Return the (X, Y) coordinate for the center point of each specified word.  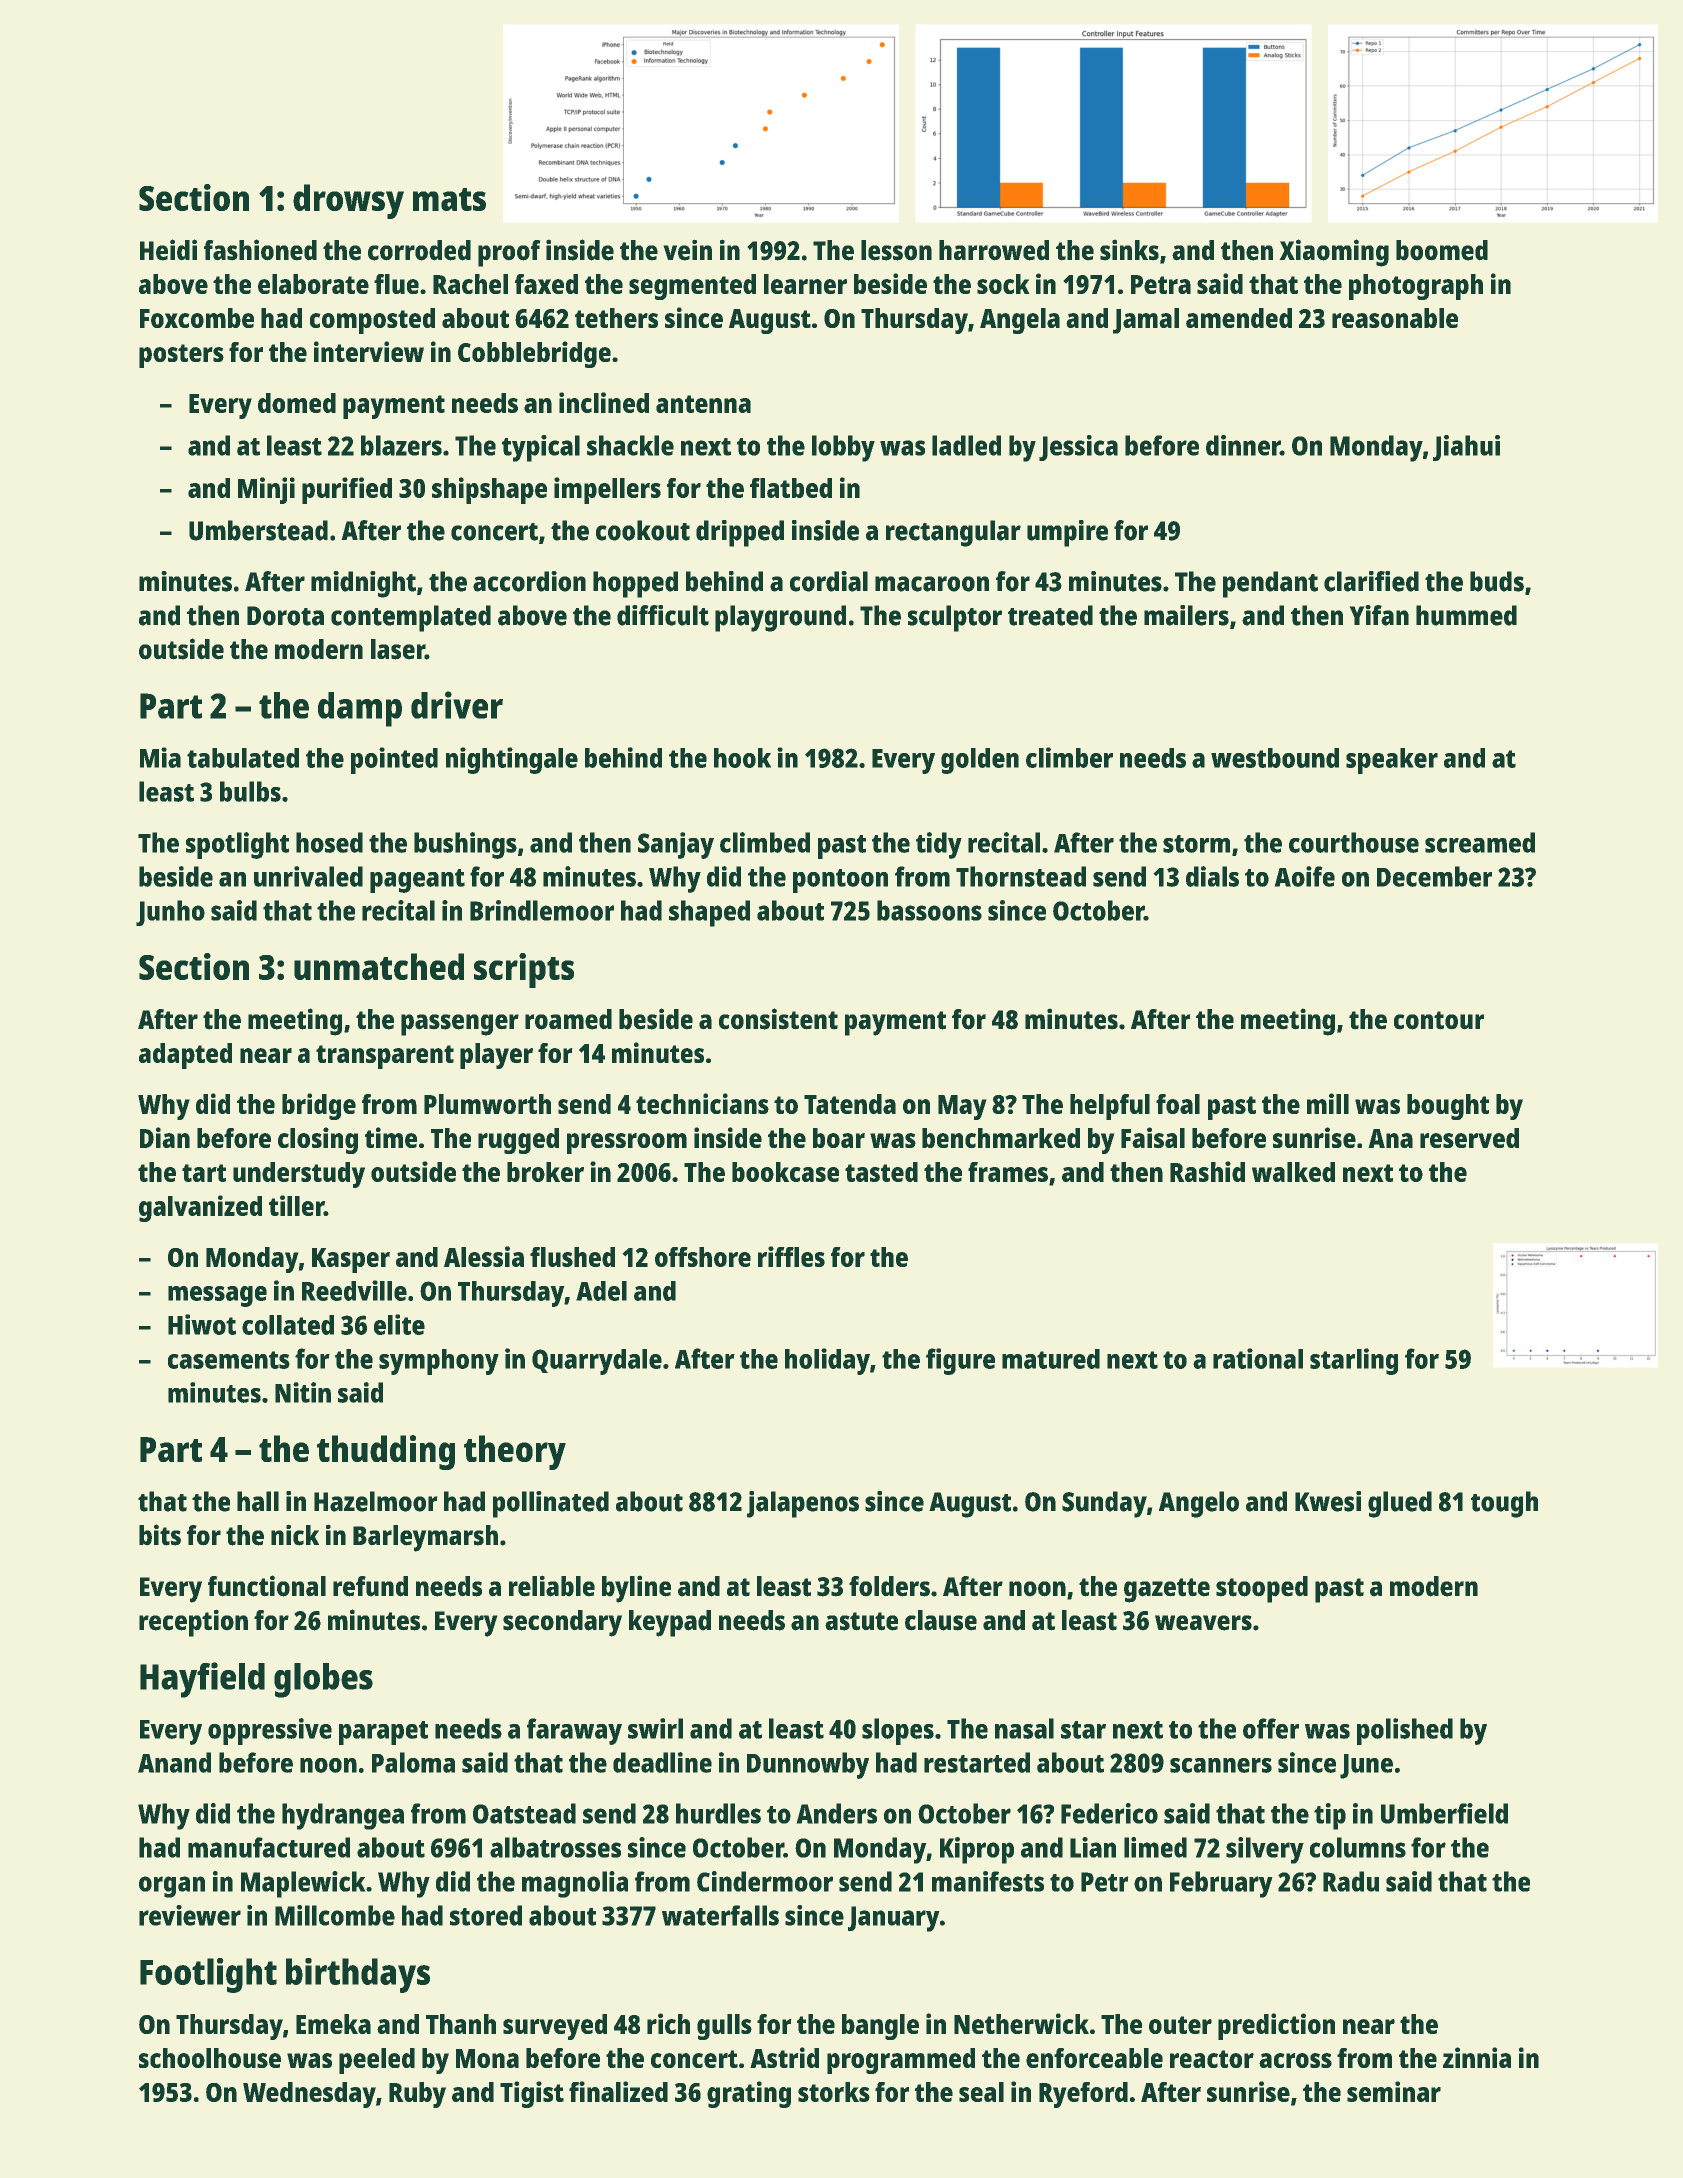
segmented (692, 287)
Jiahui (1466, 448)
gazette (1167, 1590)
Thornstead (1021, 876)
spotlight (237, 845)
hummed (1466, 615)
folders (889, 1586)
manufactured (269, 1847)
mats (449, 199)
